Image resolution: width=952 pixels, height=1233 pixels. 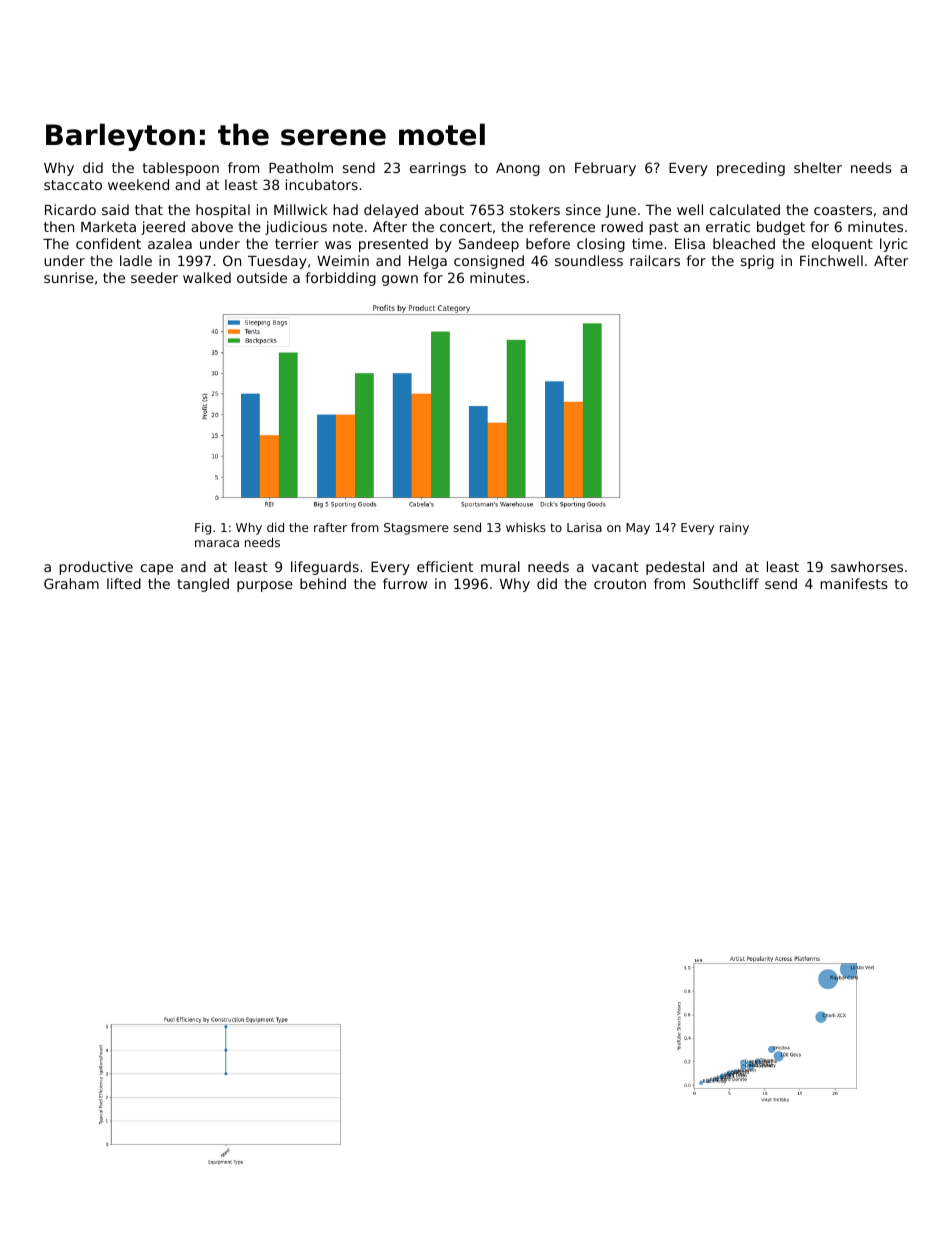 I want to click on Graham, so click(x=71, y=583).
